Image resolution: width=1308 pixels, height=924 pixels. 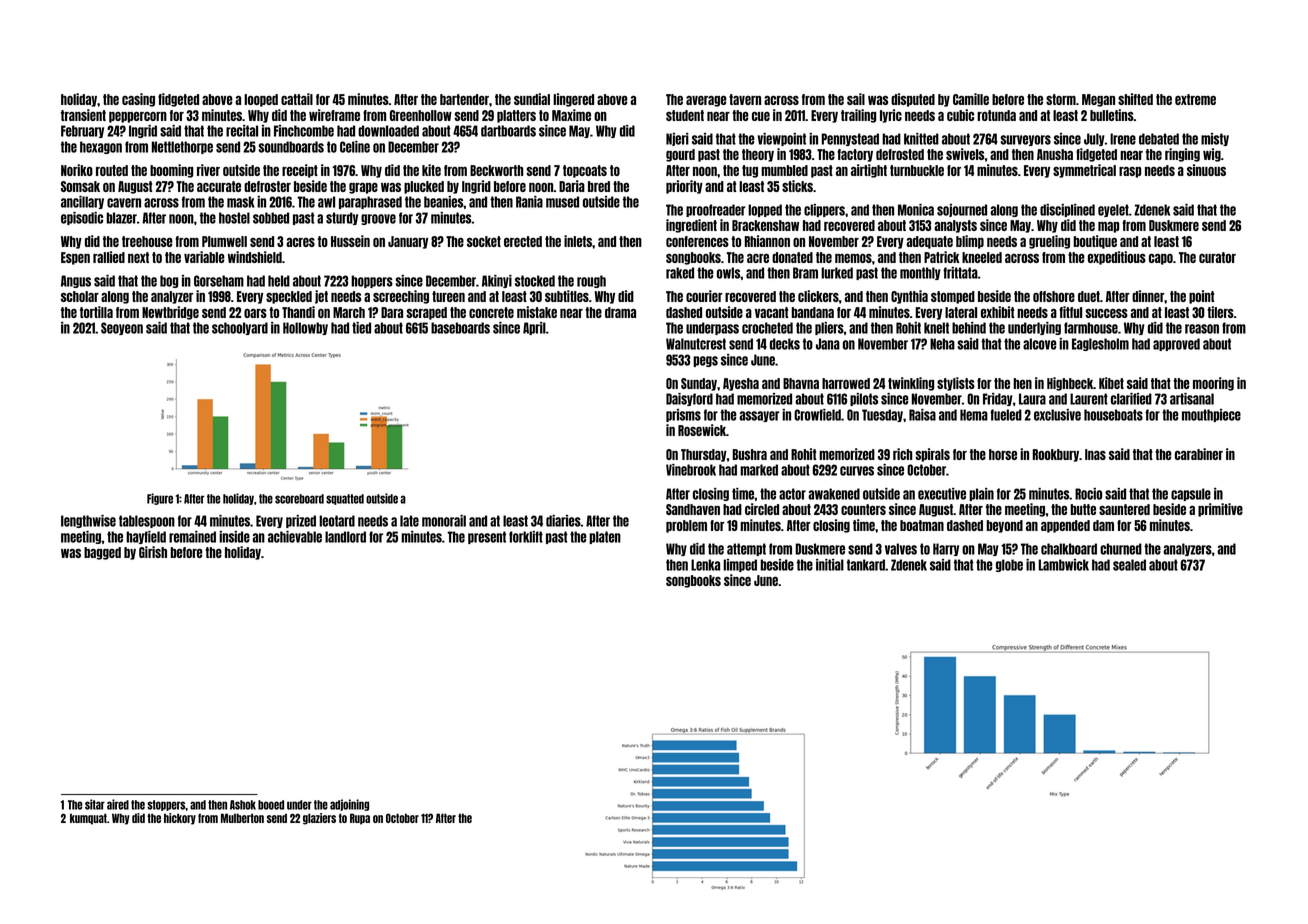 I want to click on limped, so click(x=740, y=565).
